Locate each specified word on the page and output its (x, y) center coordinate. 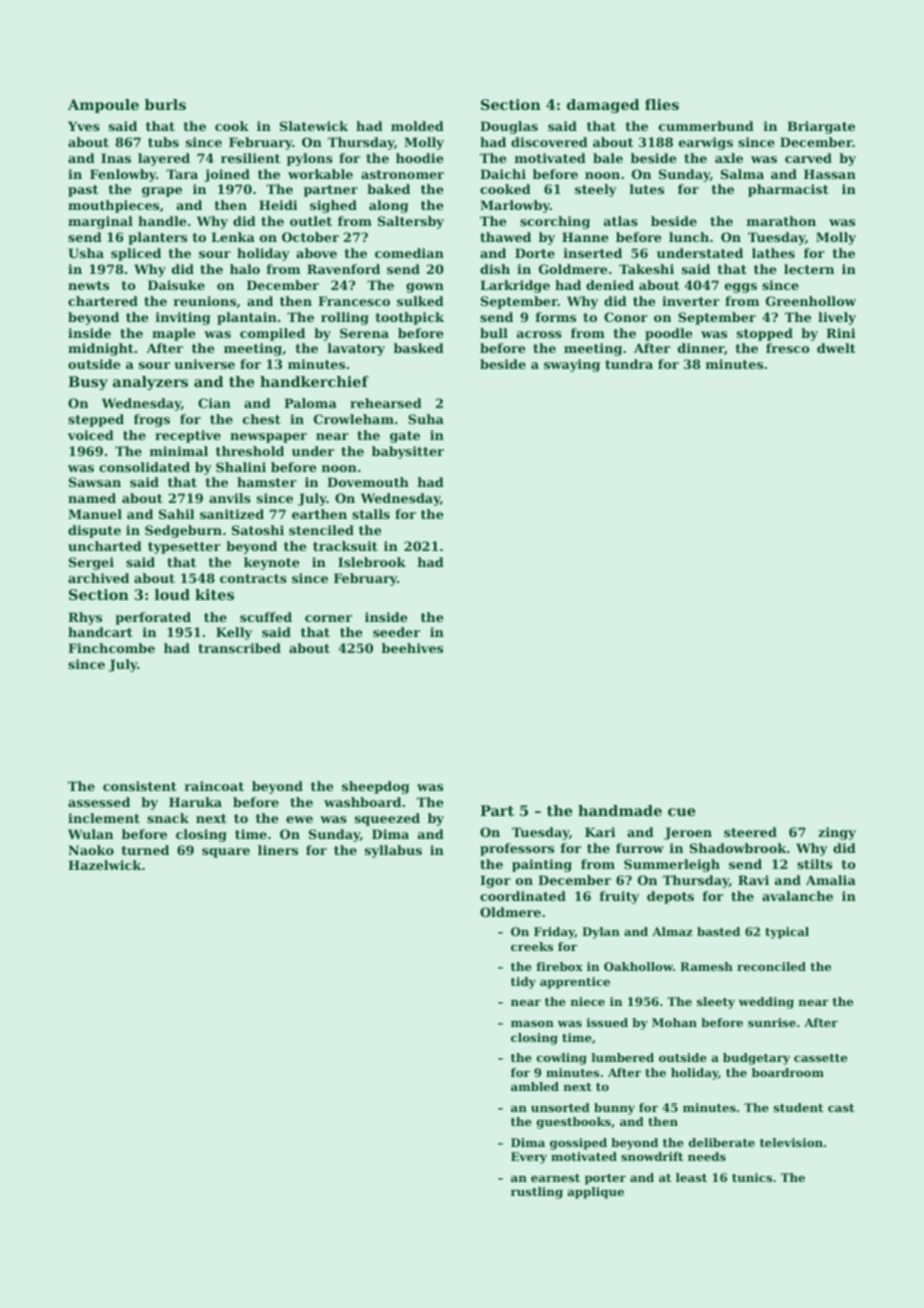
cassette (820, 1058)
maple (173, 334)
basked (419, 348)
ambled (535, 1086)
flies (662, 104)
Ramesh (706, 966)
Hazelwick (105, 865)
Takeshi (646, 269)
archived (98, 578)
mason (532, 1023)
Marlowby (515, 206)
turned (145, 850)
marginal (100, 222)
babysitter (408, 452)
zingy (837, 833)
